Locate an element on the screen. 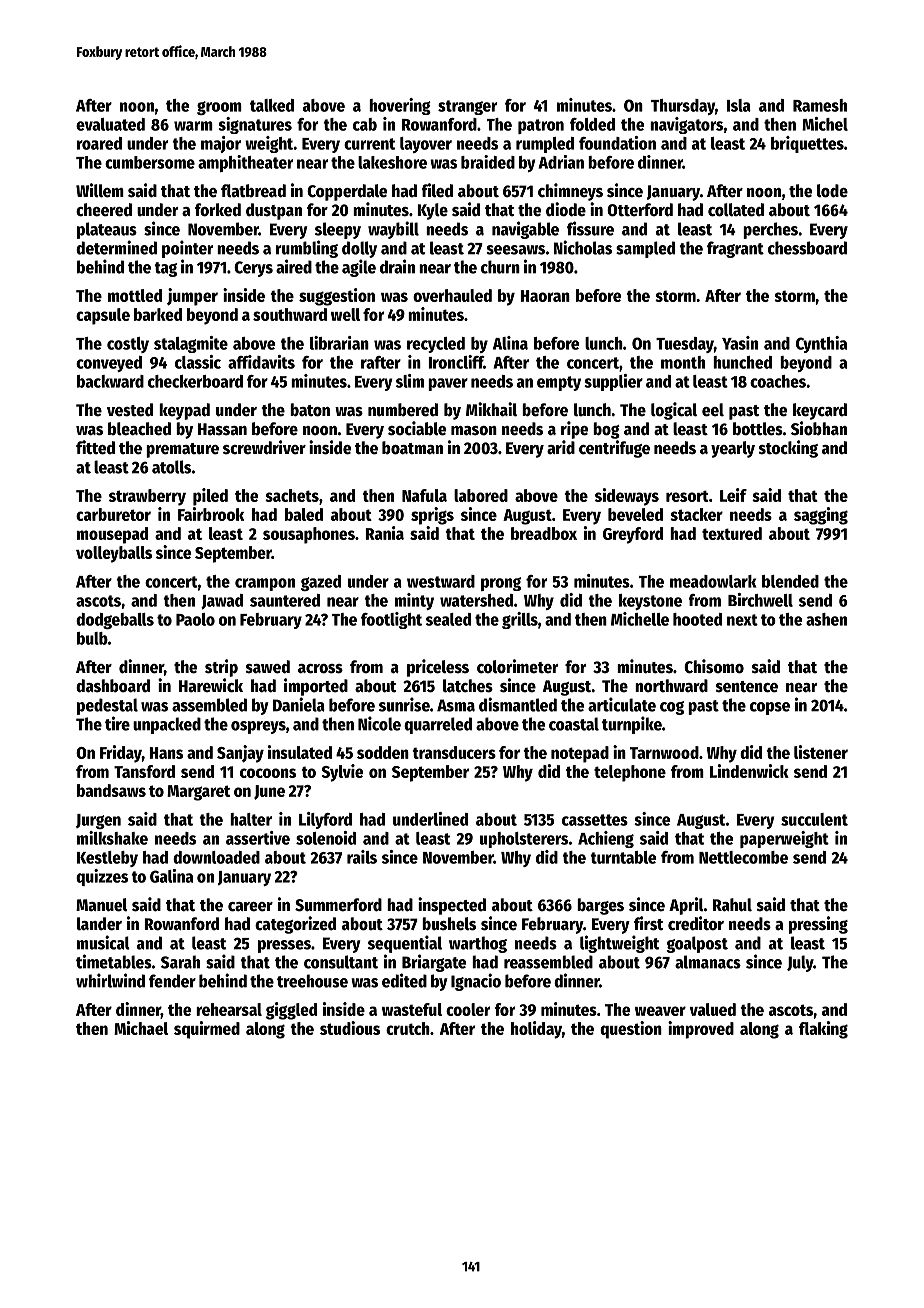 The height and width of the screenshot is (1308, 924). boatman is located at coordinates (412, 448).
